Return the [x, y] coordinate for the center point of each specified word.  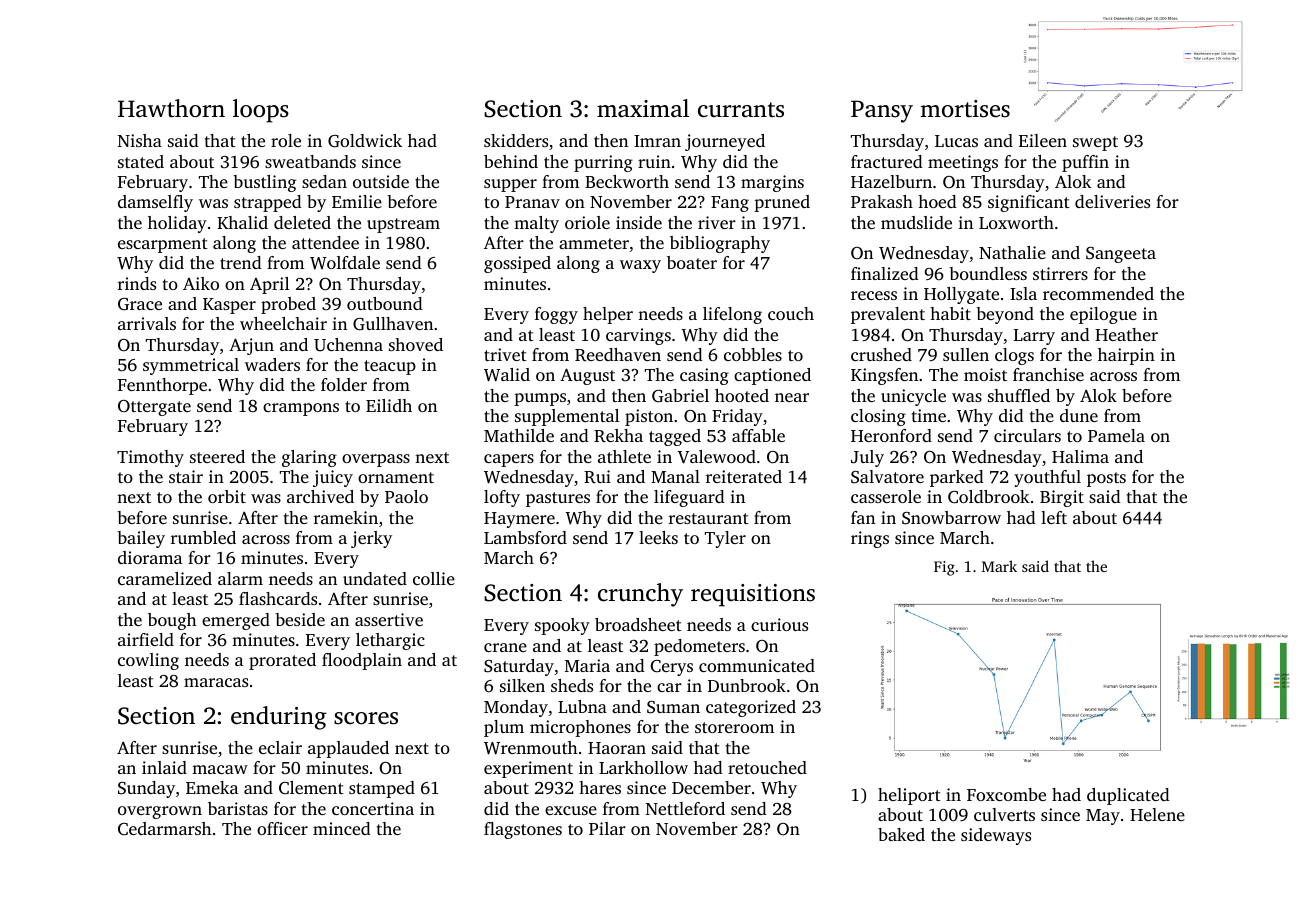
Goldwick [365, 141]
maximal [643, 108]
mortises [965, 109]
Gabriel [680, 396]
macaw [220, 769]
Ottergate [154, 408]
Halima [1080, 456]
